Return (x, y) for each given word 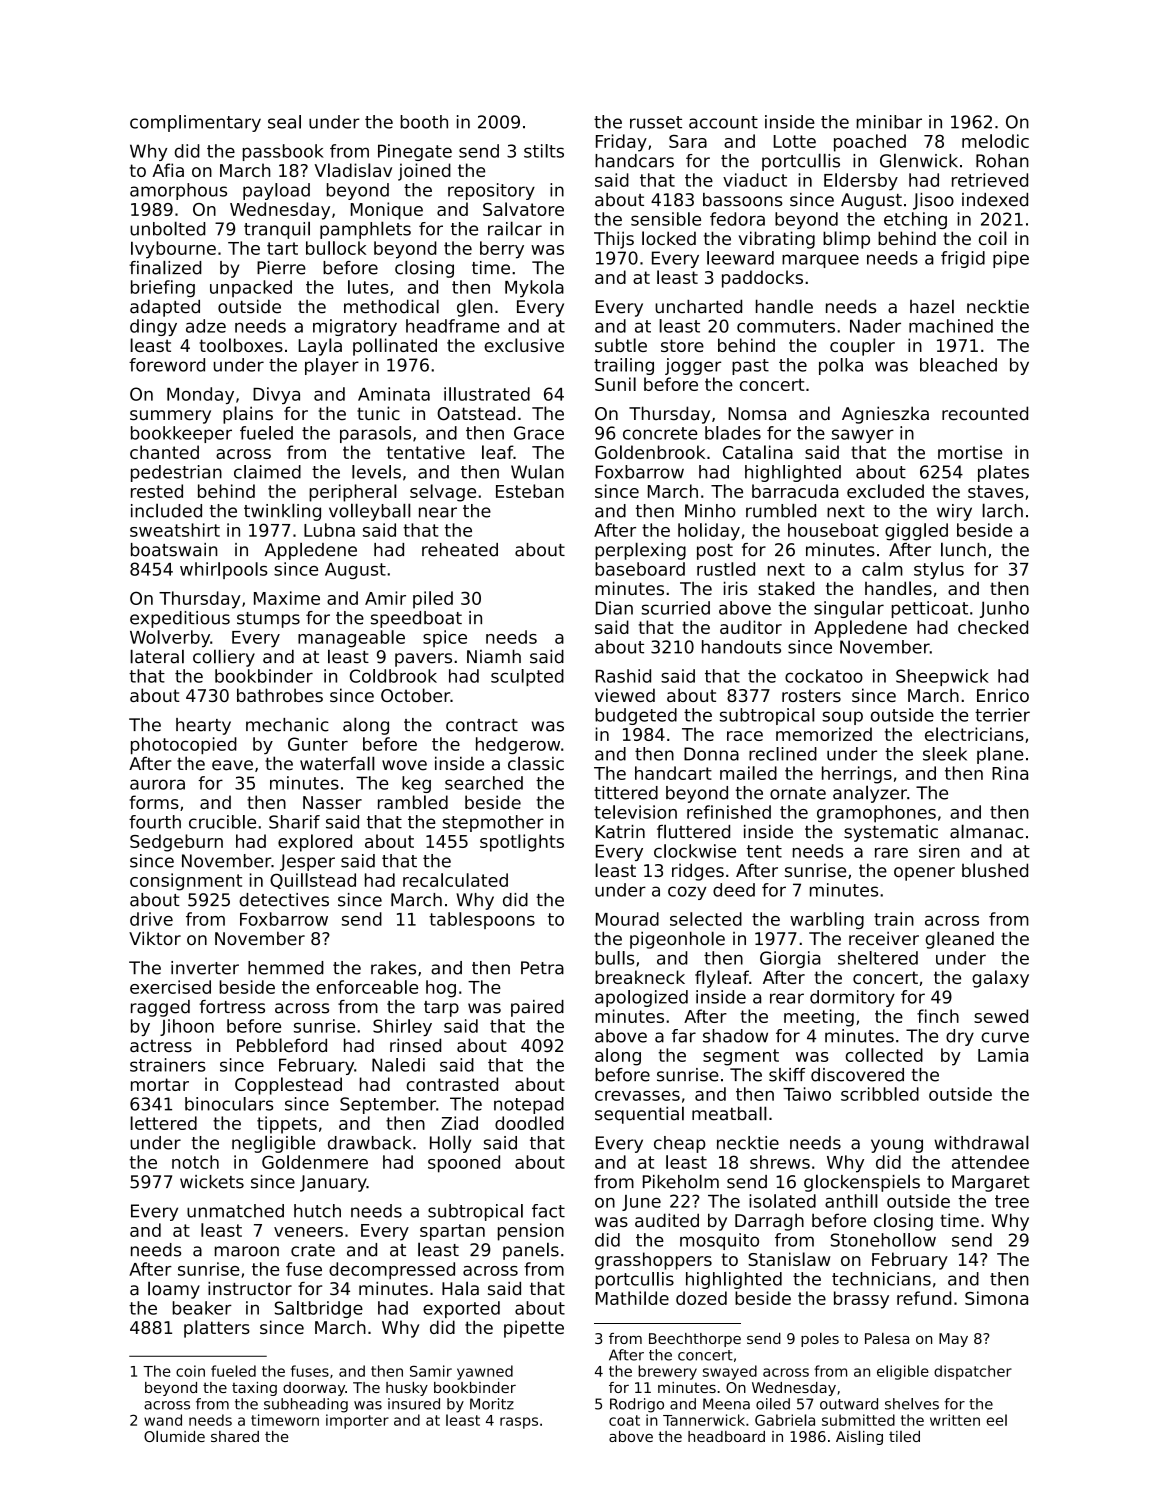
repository (491, 191)
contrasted (452, 1084)
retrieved (990, 180)
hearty (203, 726)
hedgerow (518, 745)
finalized (165, 267)
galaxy (1000, 979)
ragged (160, 1008)
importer (357, 1421)
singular (849, 609)
